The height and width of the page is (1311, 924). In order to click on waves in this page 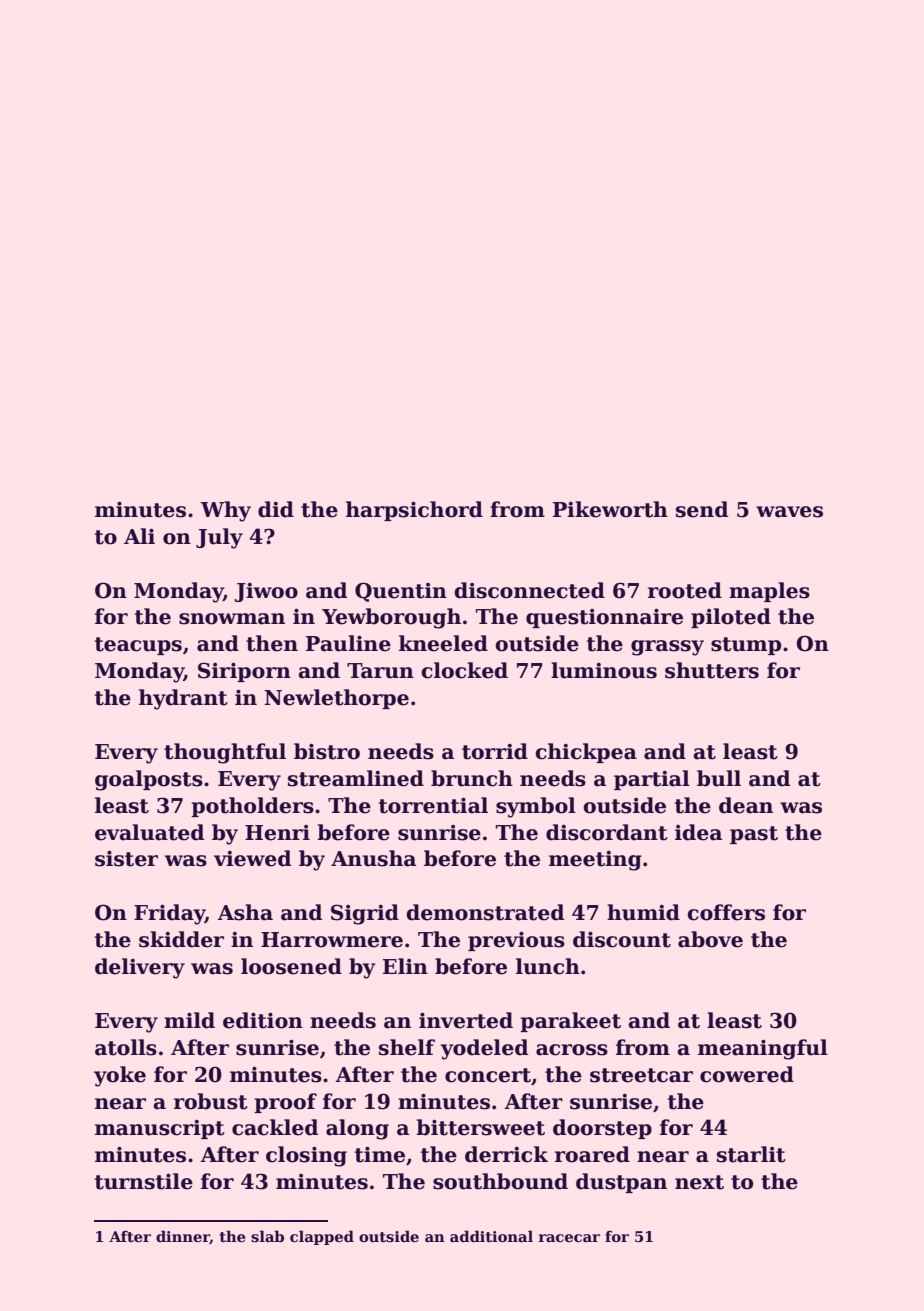, I will do `click(789, 512)`.
